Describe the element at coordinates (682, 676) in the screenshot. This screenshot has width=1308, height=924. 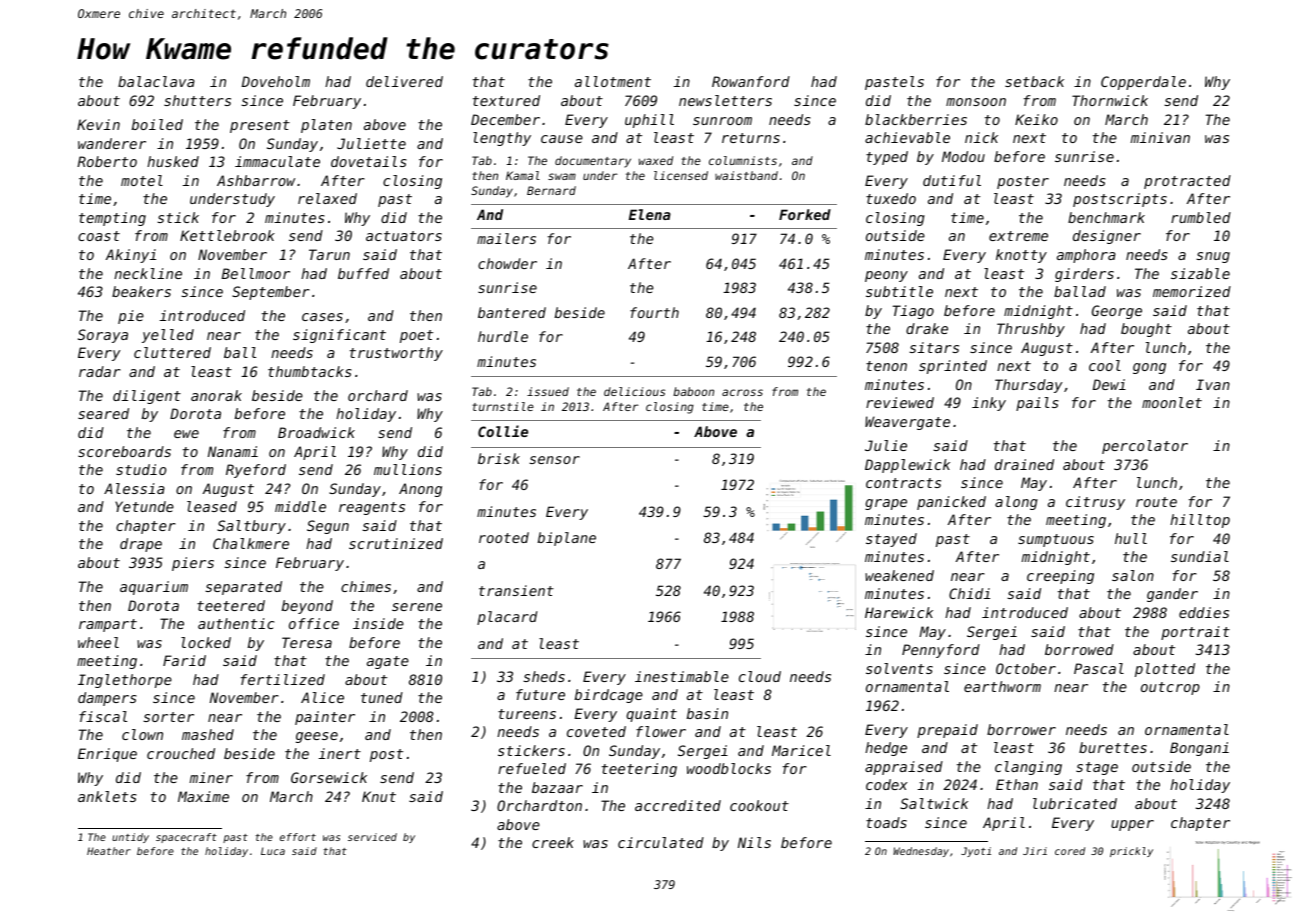
I see `inestimable` at that location.
